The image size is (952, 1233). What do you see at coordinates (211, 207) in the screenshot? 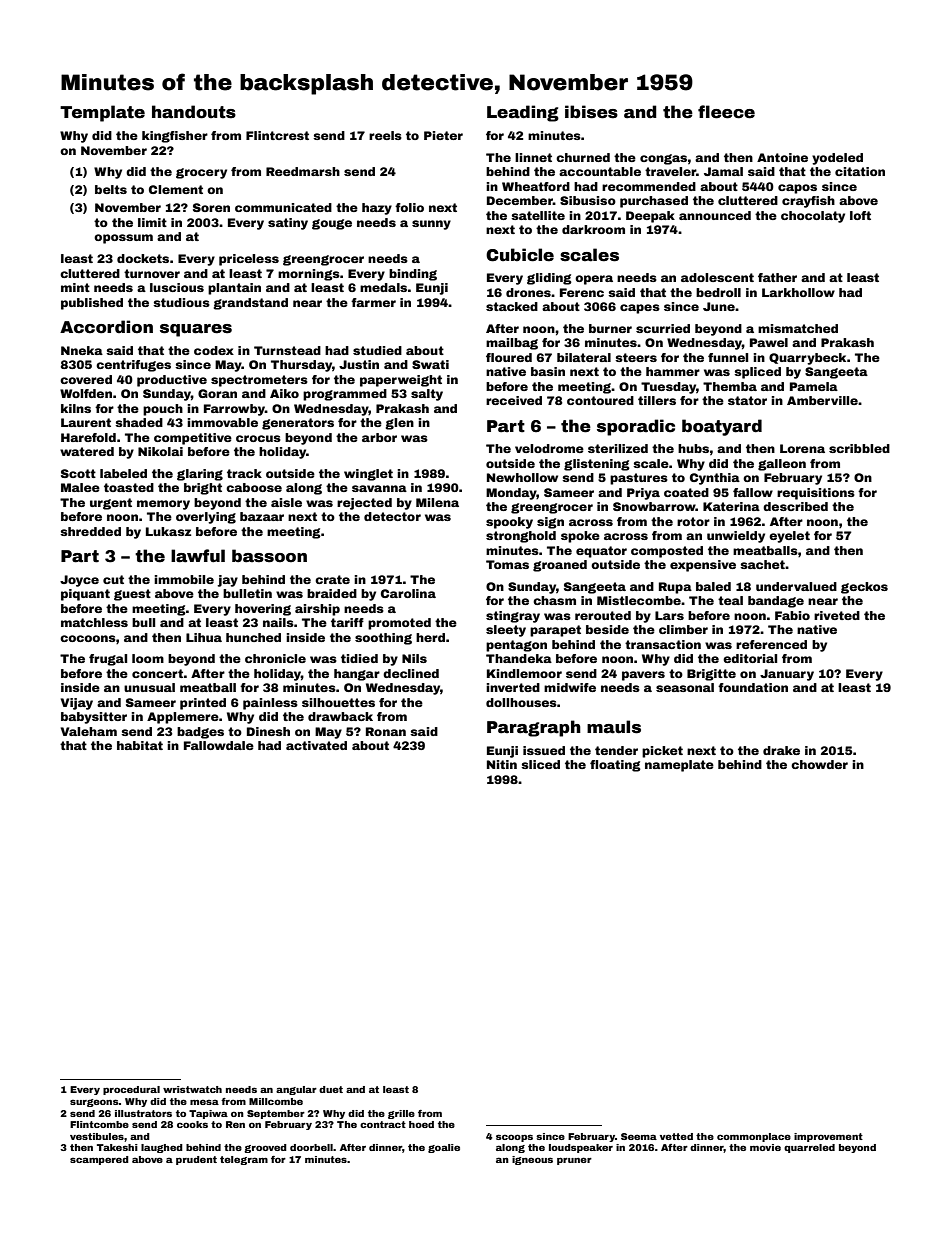
I see `Soren` at bounding box center [211, 207].
